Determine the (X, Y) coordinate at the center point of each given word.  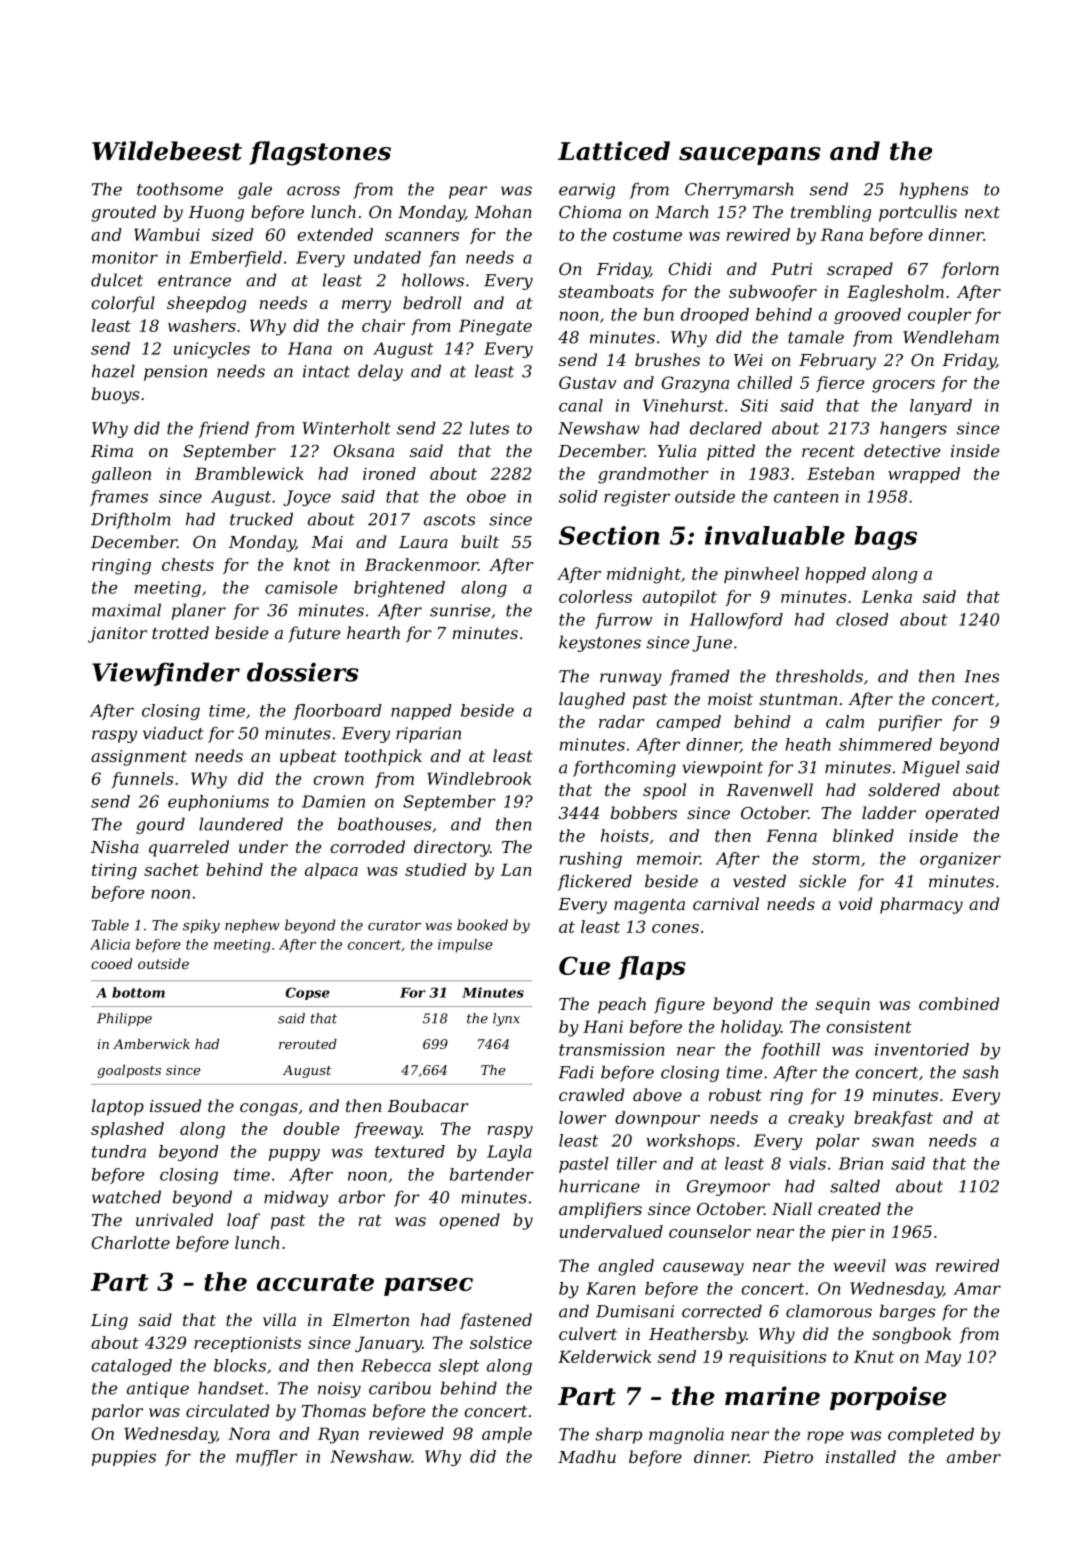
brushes (667, 359)
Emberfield (236, 259)
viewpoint (722, 769)
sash (980, 1072)
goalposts (129, 1071)
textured (410, 1151)
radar (622, 721)
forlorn (970, 270)
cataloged (131, 1367)
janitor (117, 635)
